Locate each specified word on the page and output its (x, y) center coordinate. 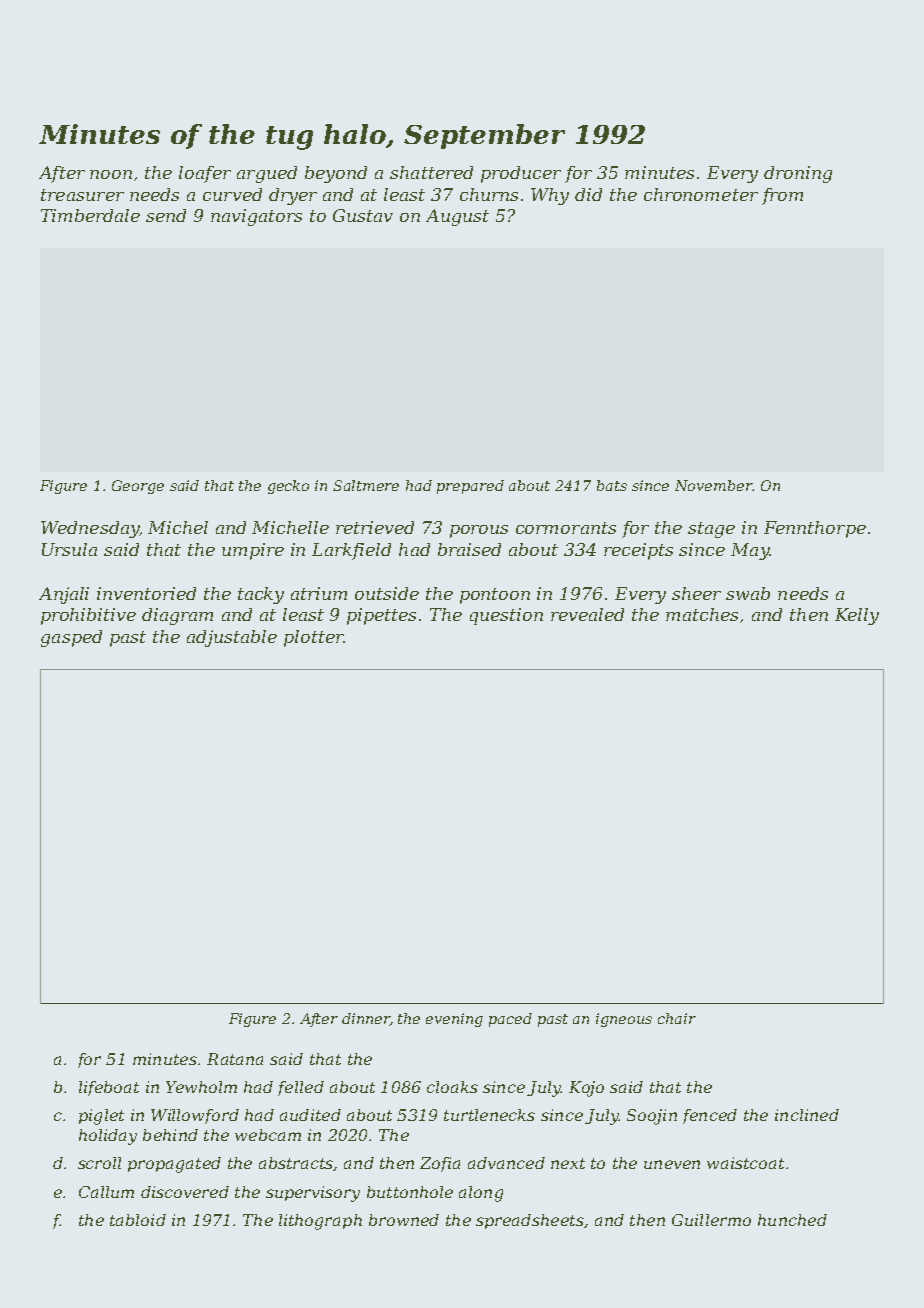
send (166, 215)
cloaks (452, 1087)
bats (612, 485)
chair (677, 1018)
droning (798, 174)
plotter (314, 638)
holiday (108, 1137)
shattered (431, 172)
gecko (288, 487)
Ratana (235, 1059)
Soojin (652, 1117)
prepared (470, 487)
